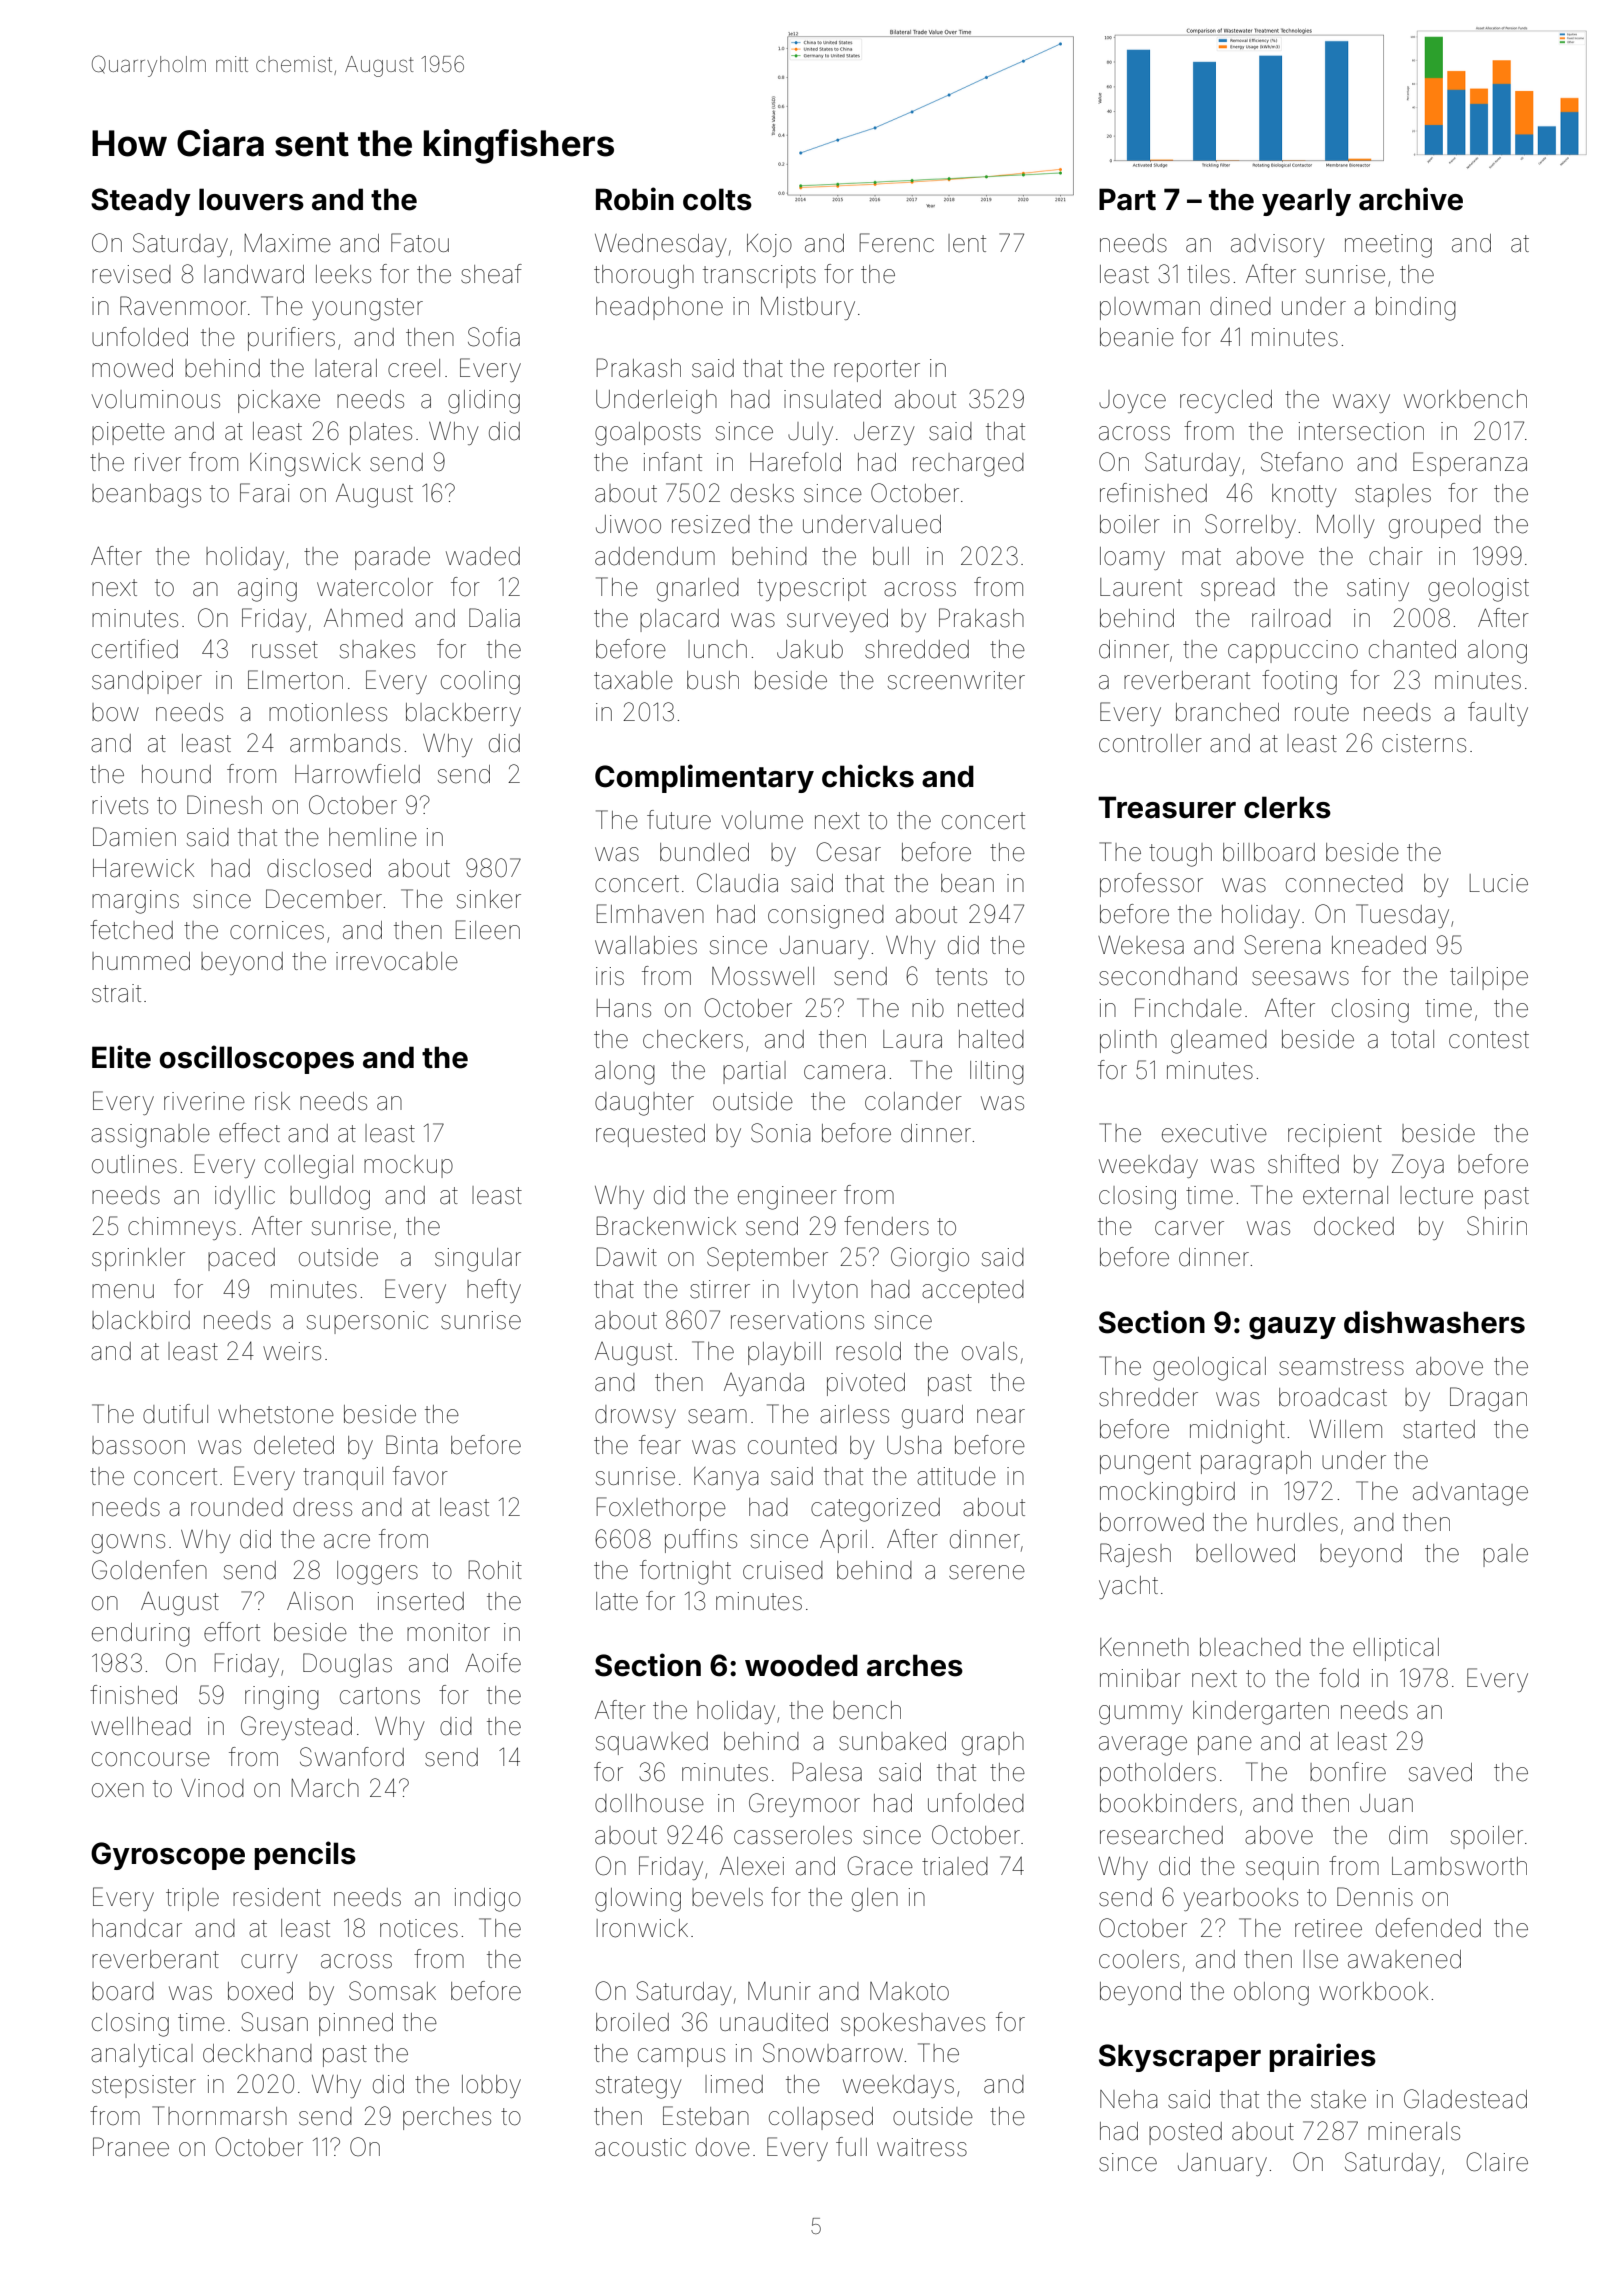  What do you see at coordinates (397, 961) in the page?
I see `irrevocable` at bounding box center [397, 961].
